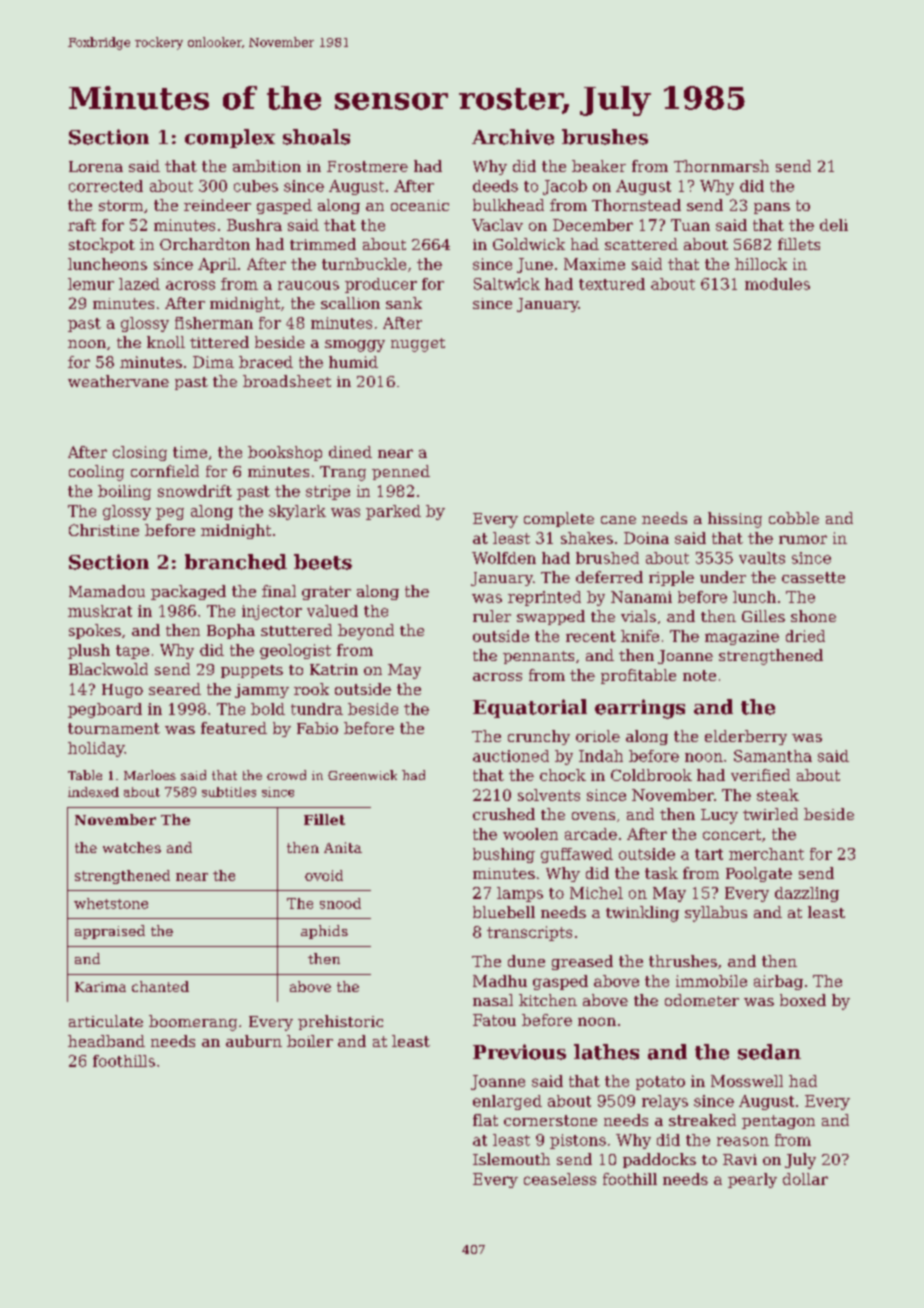 This image has height=1308, width=924. What do you see at coordinates (106, 1041) in the image?
I see `headband` at bounding box center [106, 1041].
